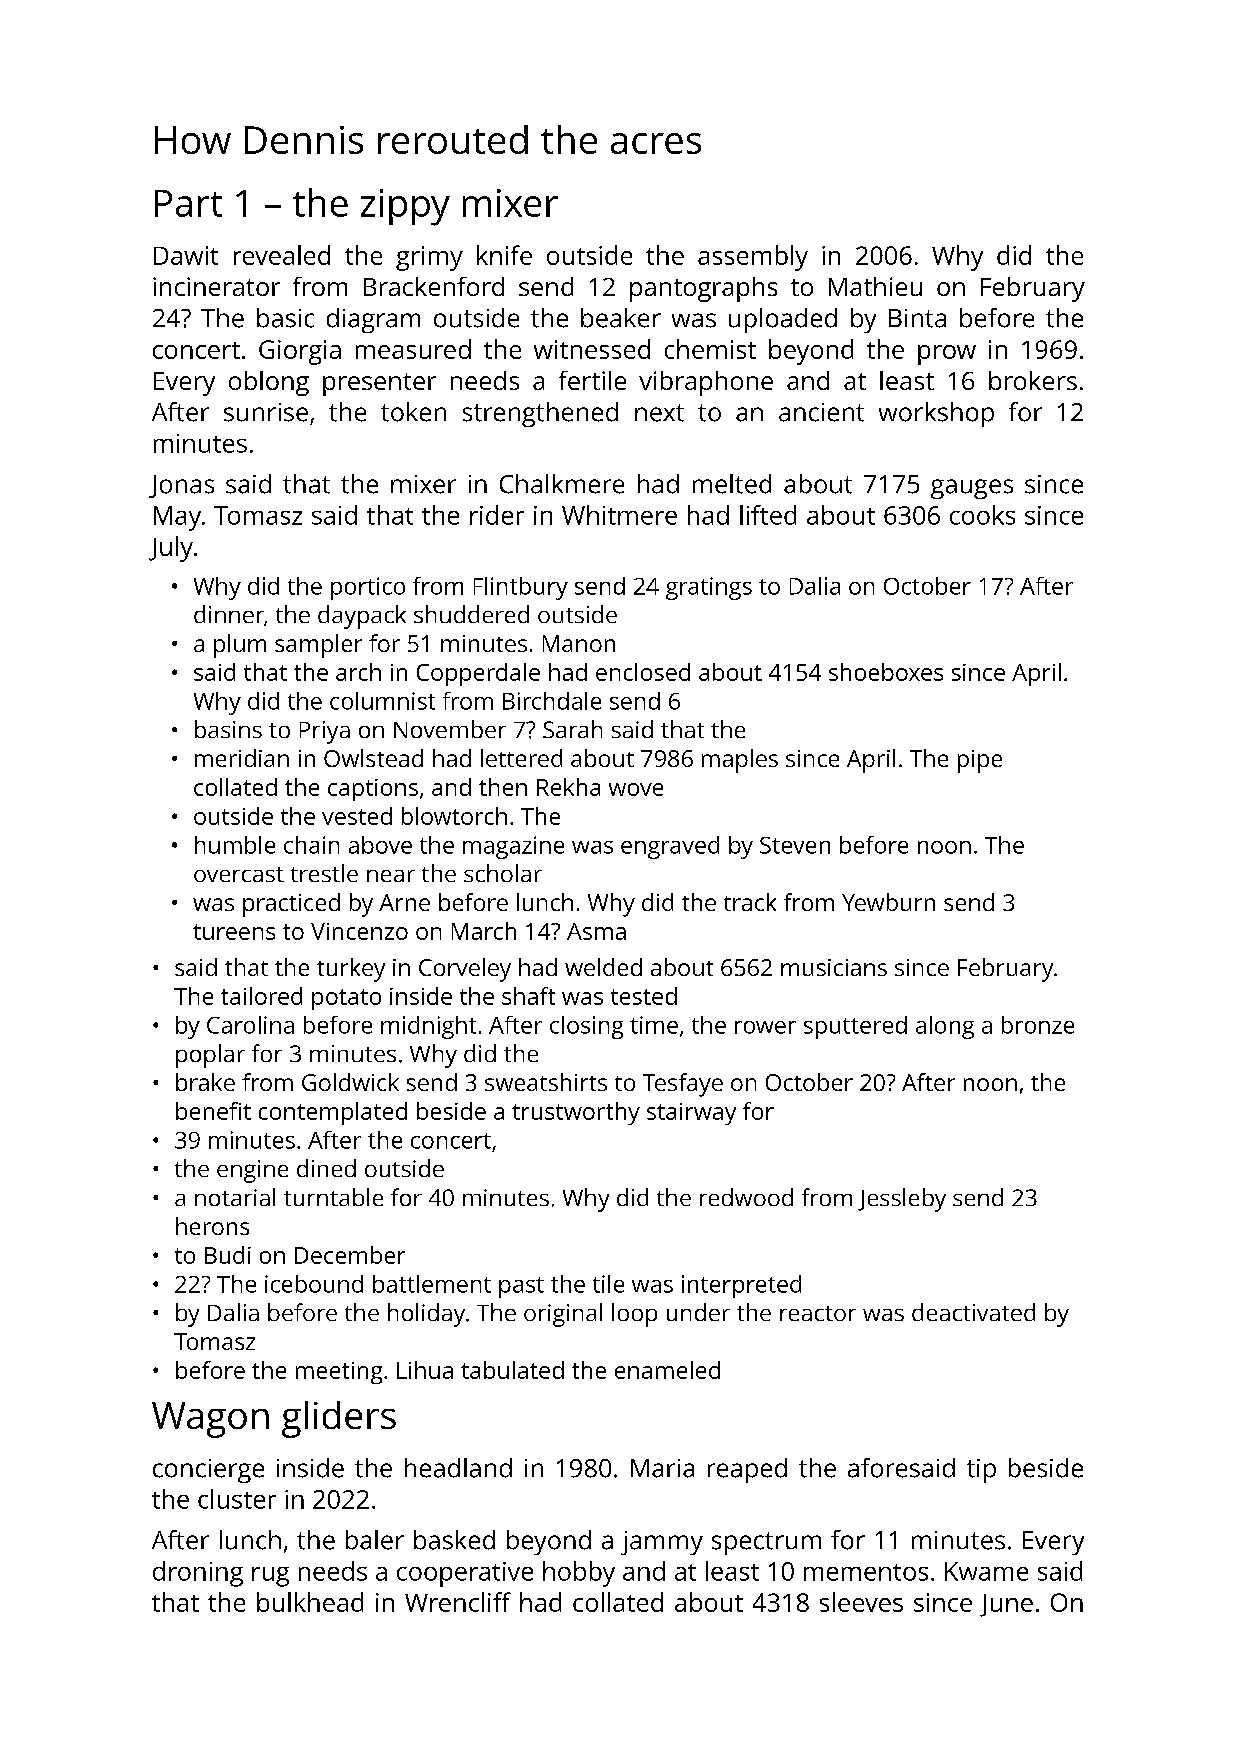 This page has height=1748, width=1236. I want to click on bronze, so click(1038, 1025).
